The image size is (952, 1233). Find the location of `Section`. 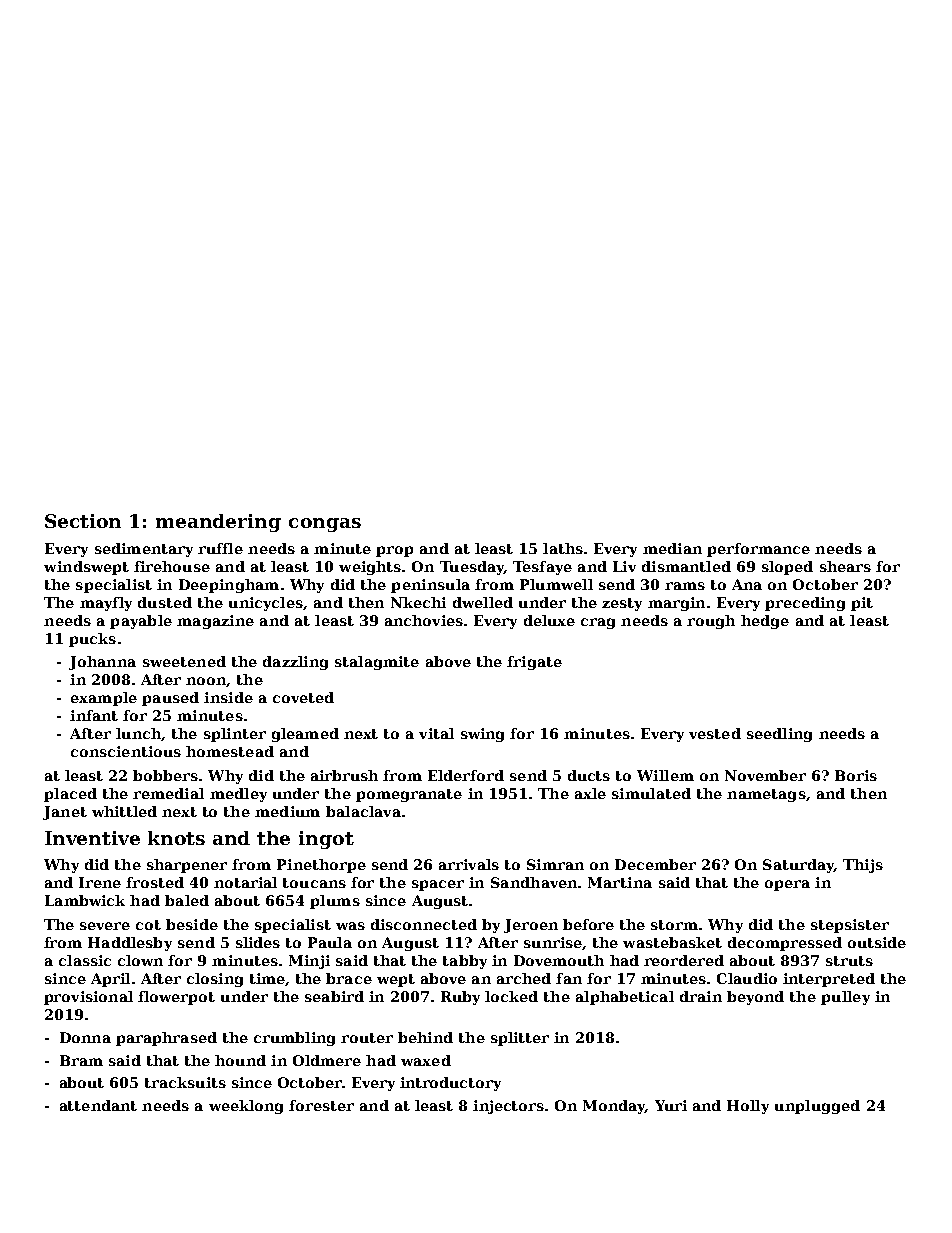

Section is located at coordinates (83, 521).
